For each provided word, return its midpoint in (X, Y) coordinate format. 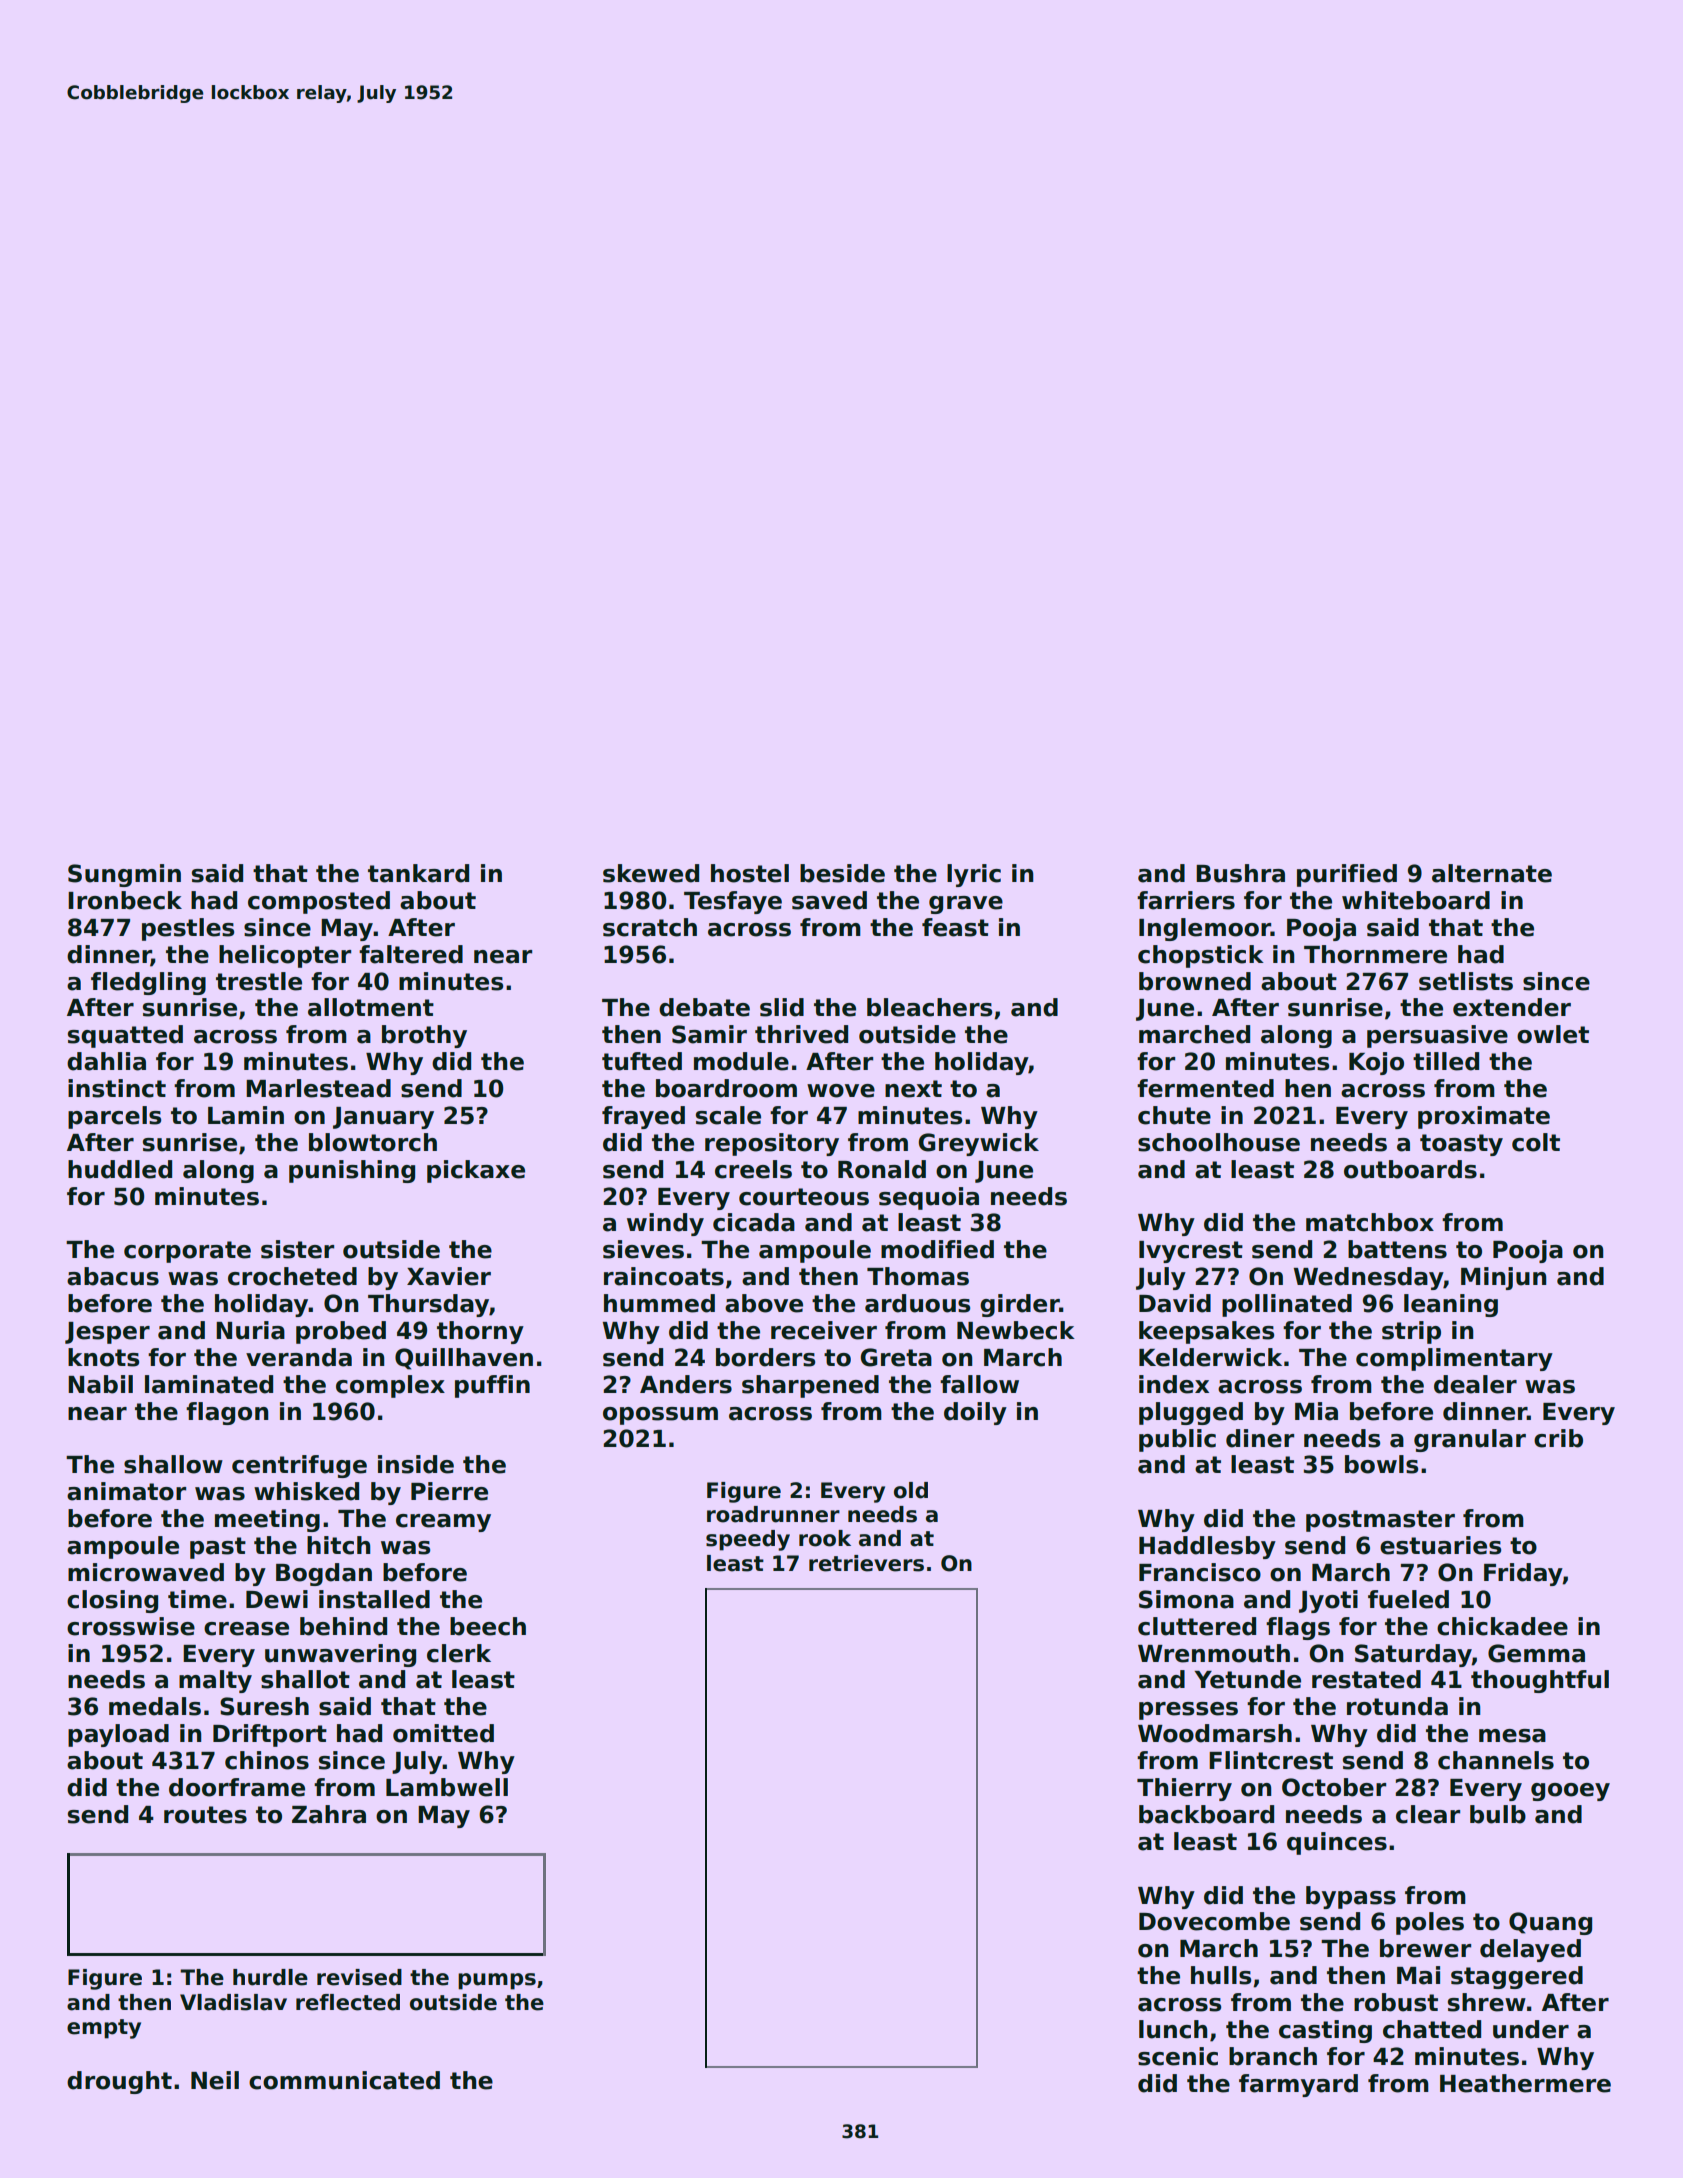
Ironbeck (125, 900)
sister (297, 1249)
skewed (651, 873)
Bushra (1240, 873)
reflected (348, 2002)
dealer (1475, 1384)
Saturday (1413, 1655)
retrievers (866, 1563)
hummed (659, 1303)
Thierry (1184, 1789)
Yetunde (1247, 1679)
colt (1536, 1142)
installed (374, 1599)
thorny (480, 1332)
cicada (754, 1222)
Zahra (329, 1814)
